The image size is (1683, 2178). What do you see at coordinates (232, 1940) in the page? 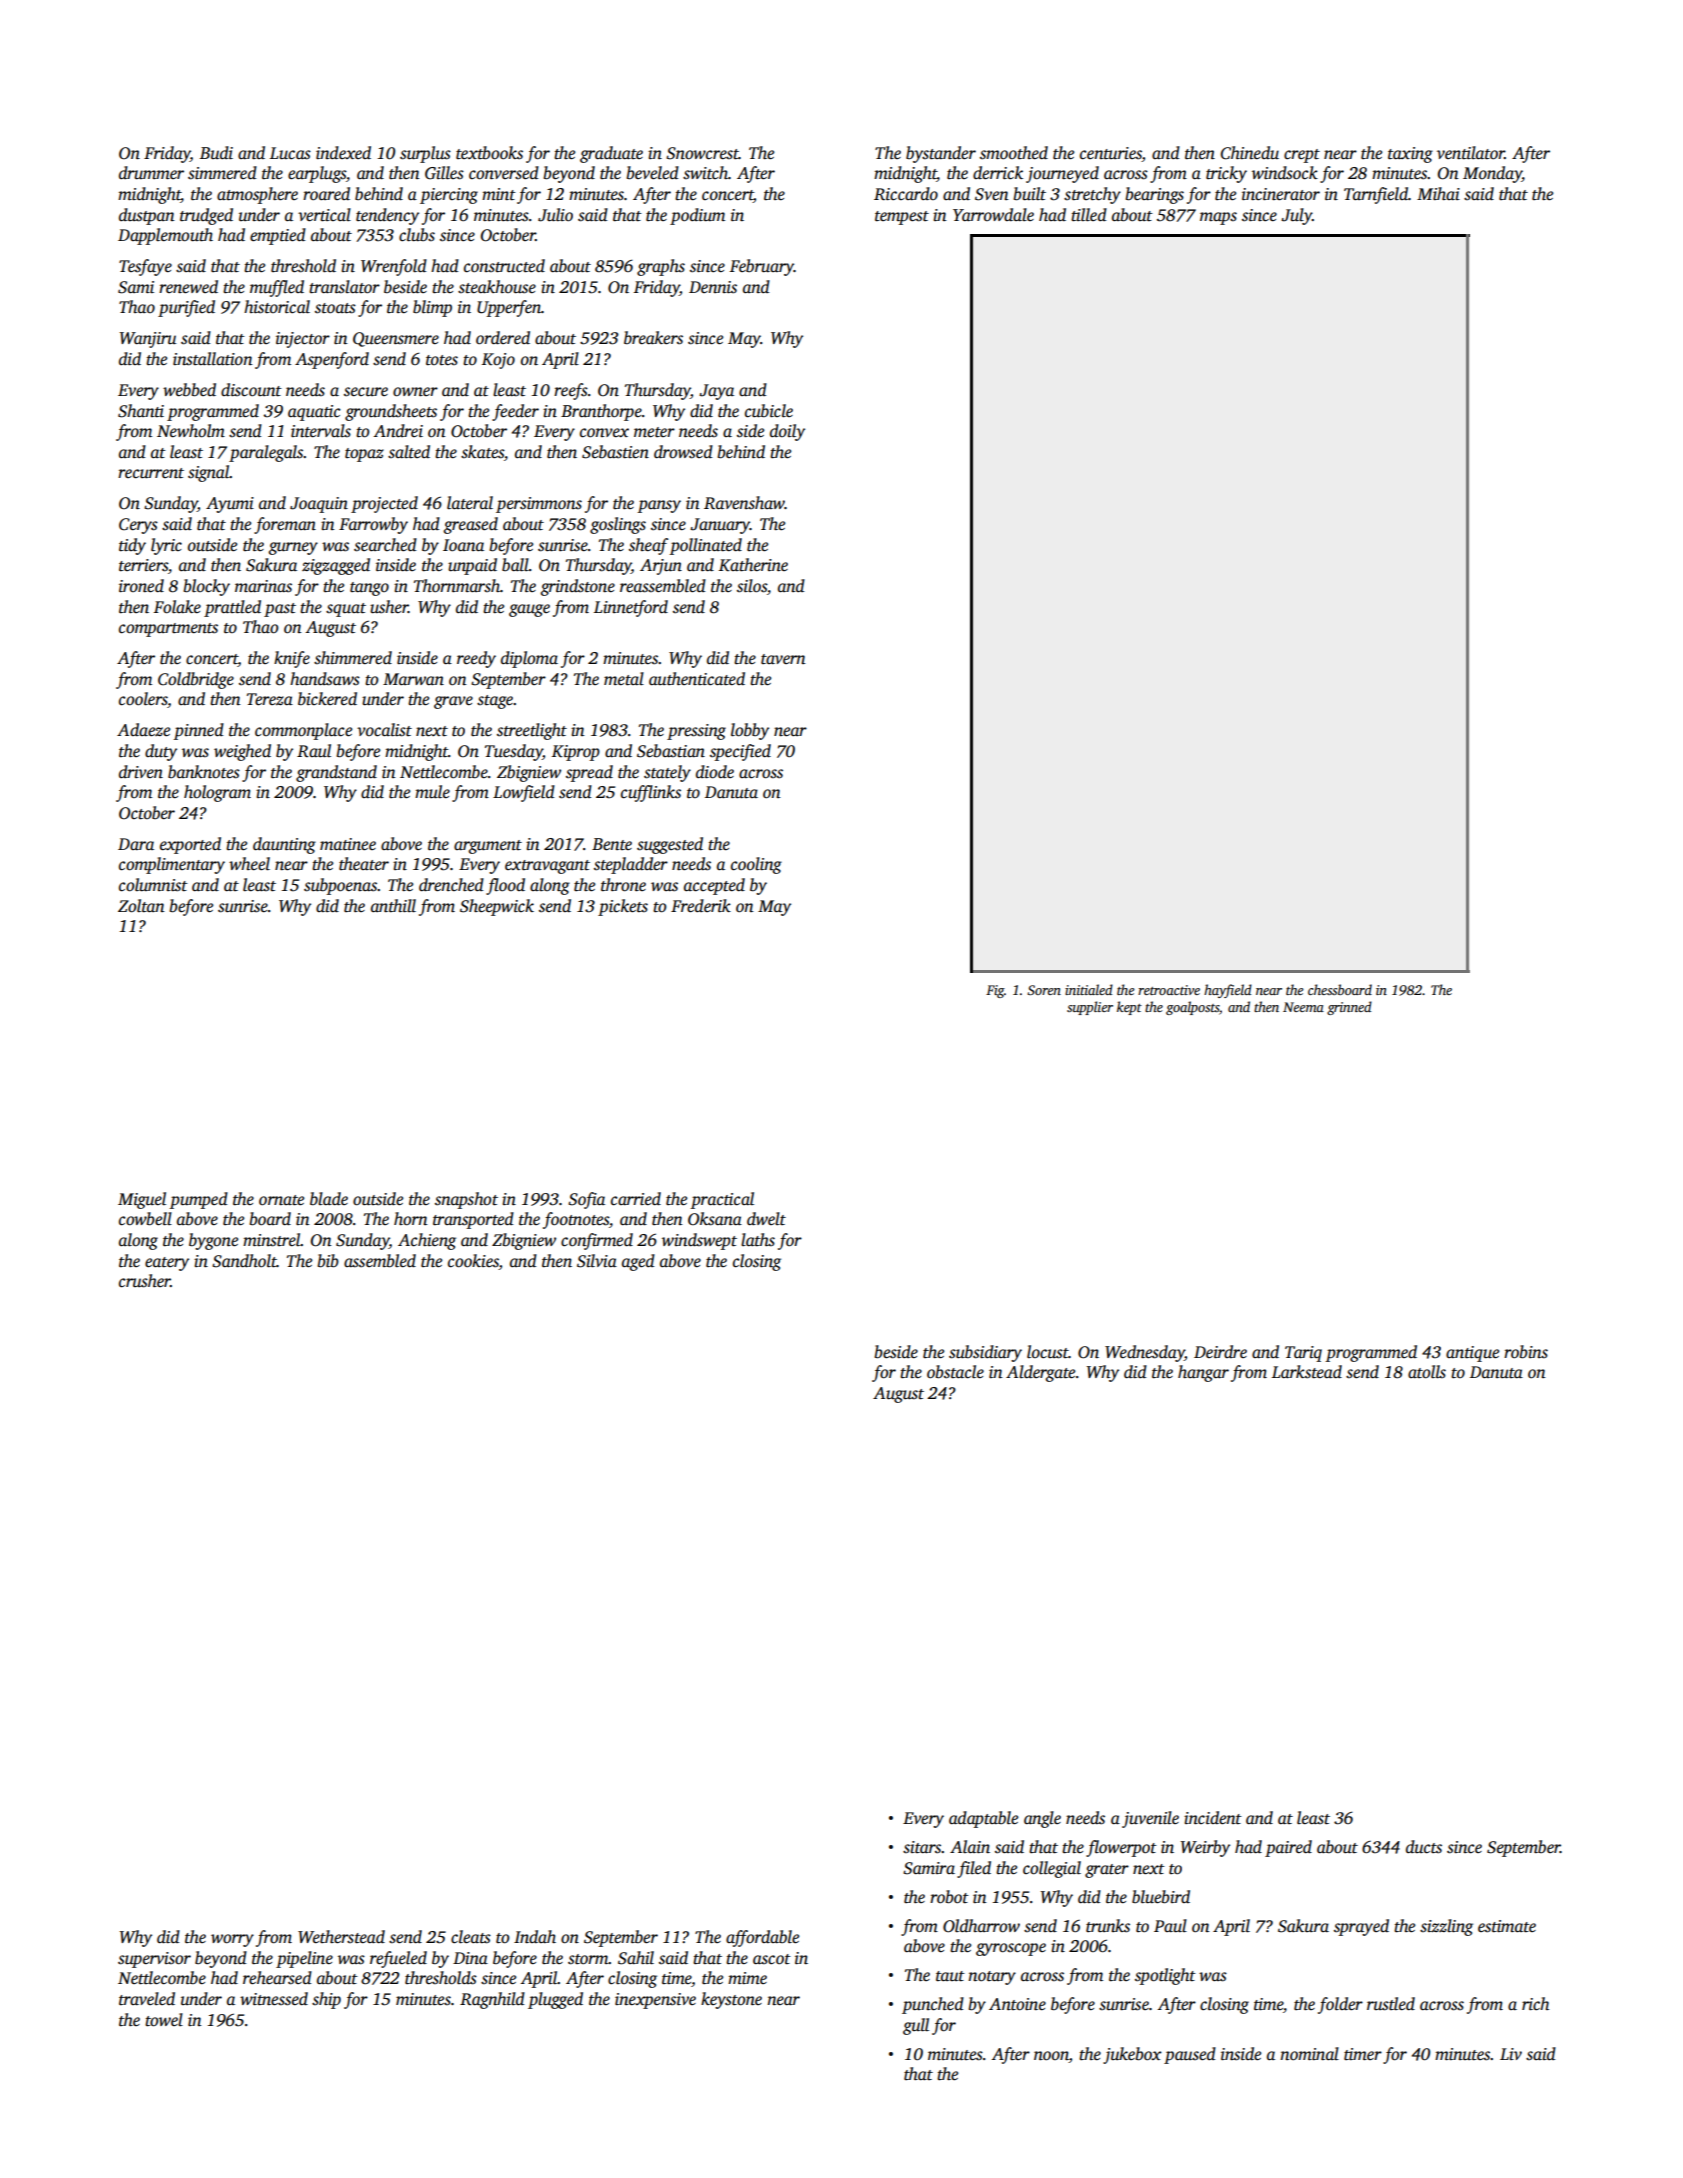
I see `worry` at bounding box center [232, 1940].
